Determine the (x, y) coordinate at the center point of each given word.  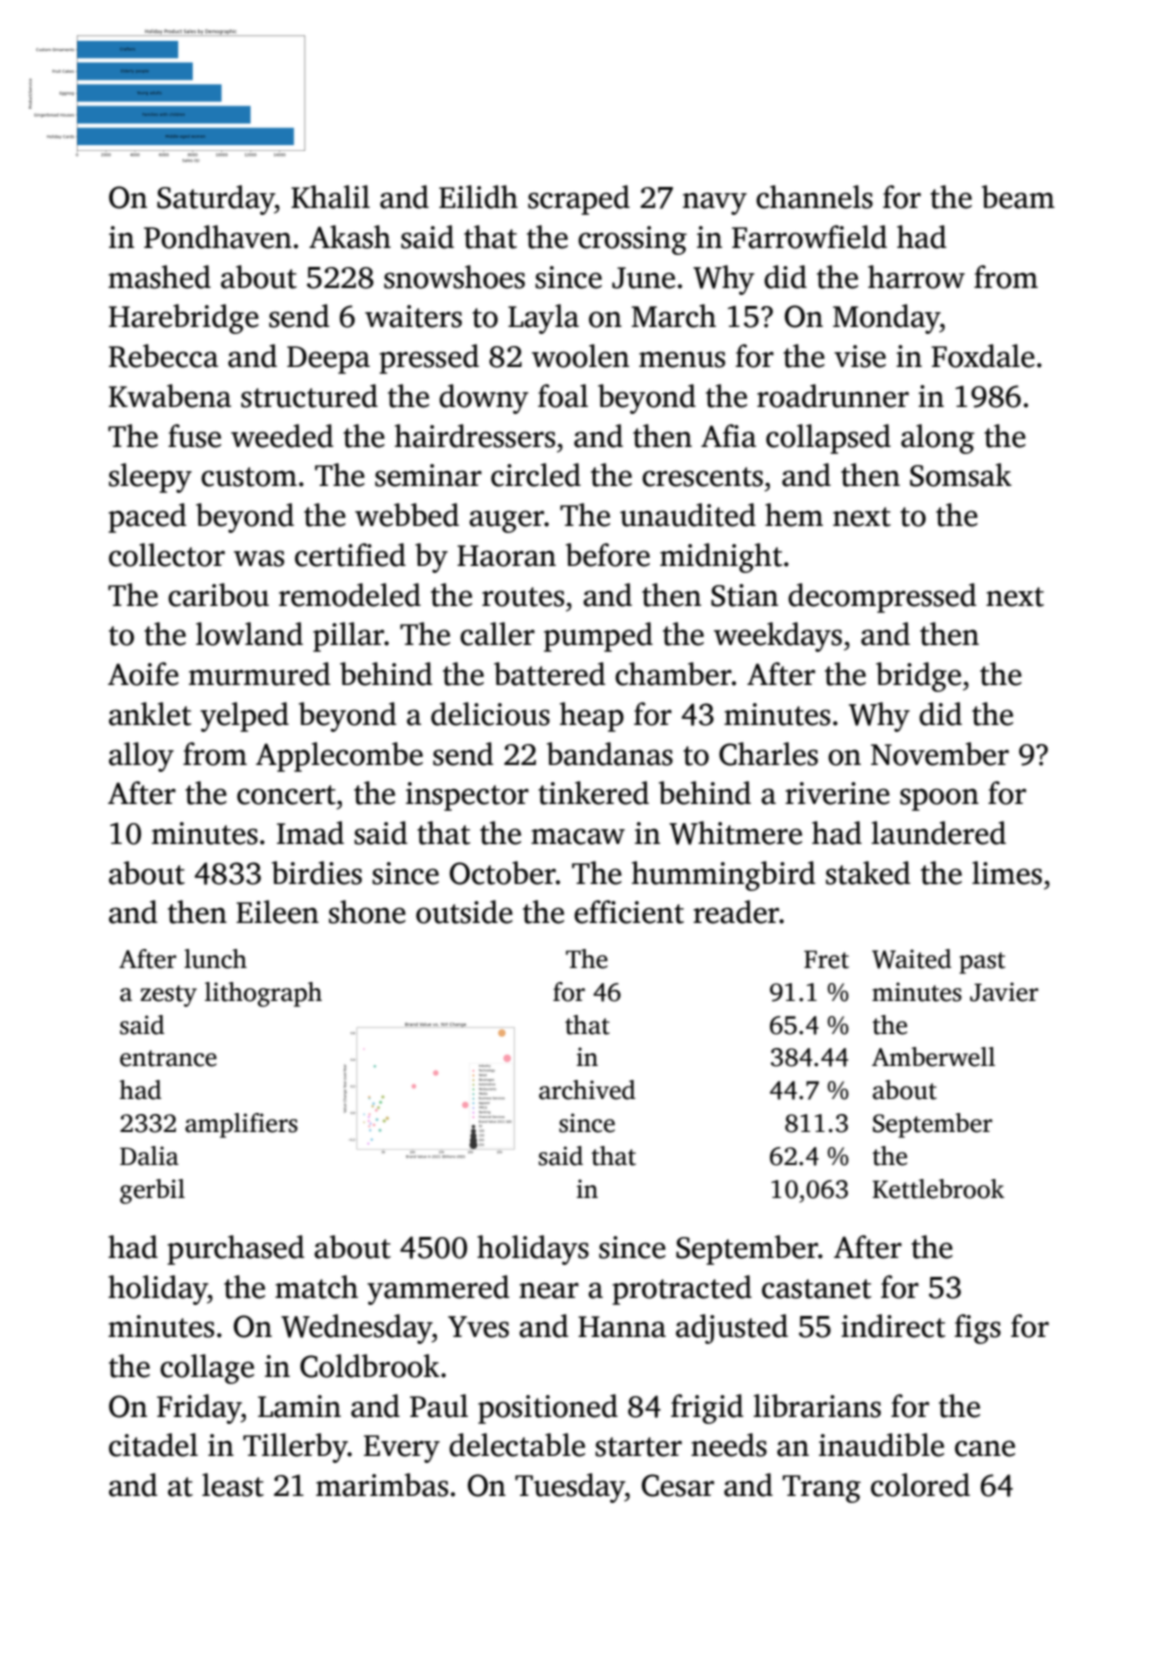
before (608, 555)
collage (207, 1369)
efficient (629, 912)
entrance (168, 1058)
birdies (317, 873)
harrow (916, 277)
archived (587, 1090)
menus (682, 359)
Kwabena (170, 396)
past (982, 963)
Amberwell (933, 1057)
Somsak (961, 475)
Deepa (328, 360)
